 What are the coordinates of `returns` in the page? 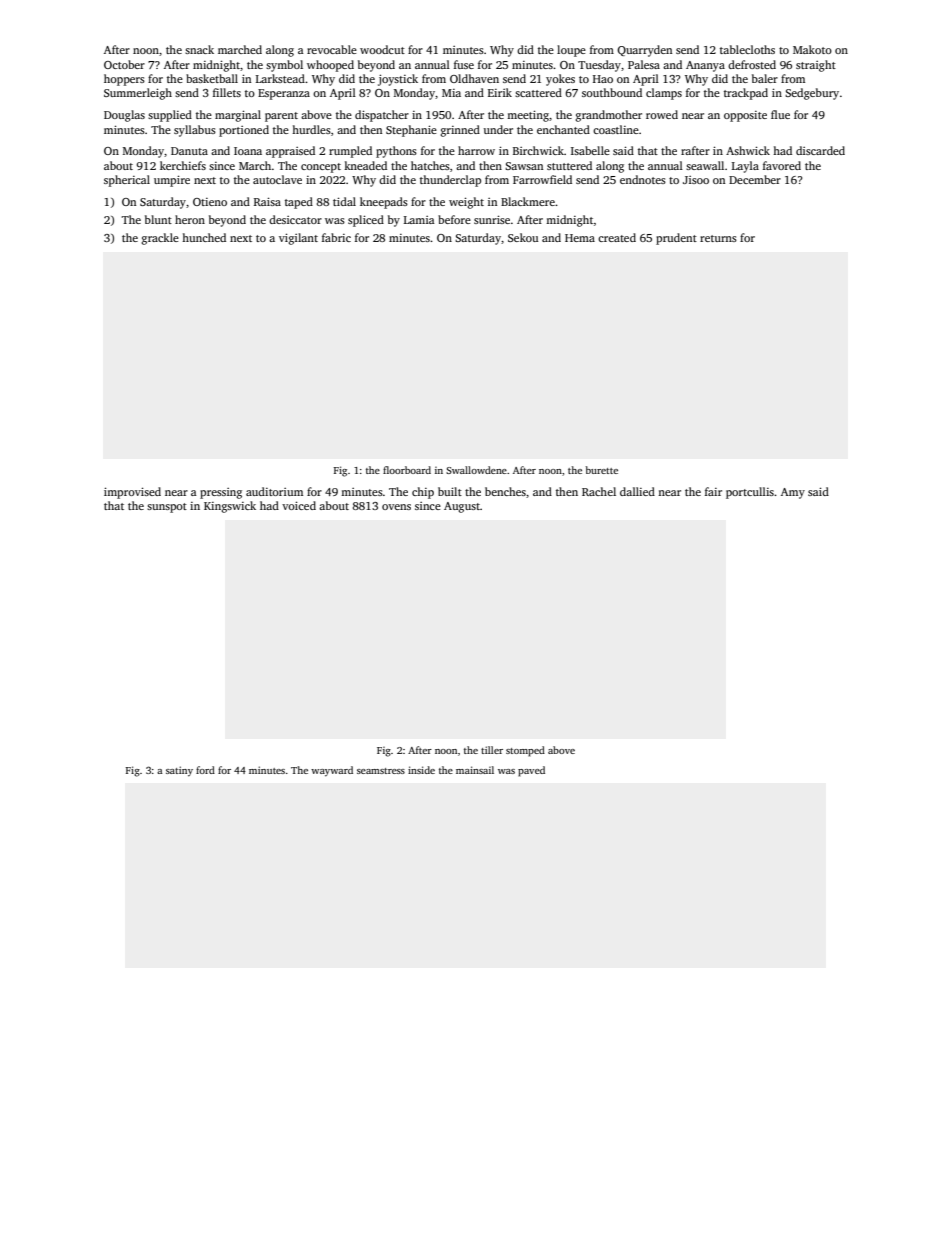 It's located at (718, 238).
